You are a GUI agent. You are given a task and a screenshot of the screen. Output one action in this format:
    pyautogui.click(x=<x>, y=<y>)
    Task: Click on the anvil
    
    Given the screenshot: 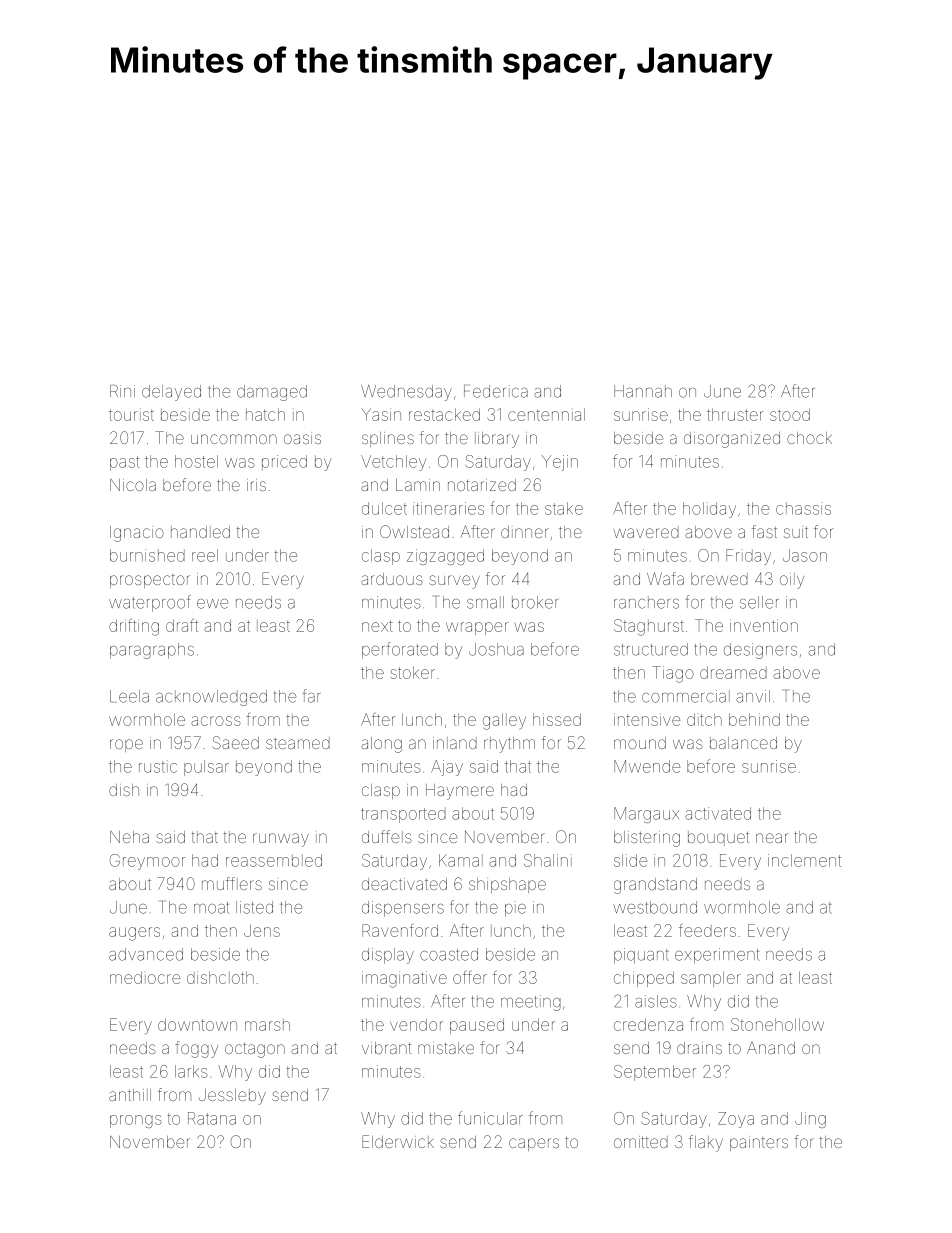 What is the action you would take?
    pyautogui.click(x=753, y=696)
